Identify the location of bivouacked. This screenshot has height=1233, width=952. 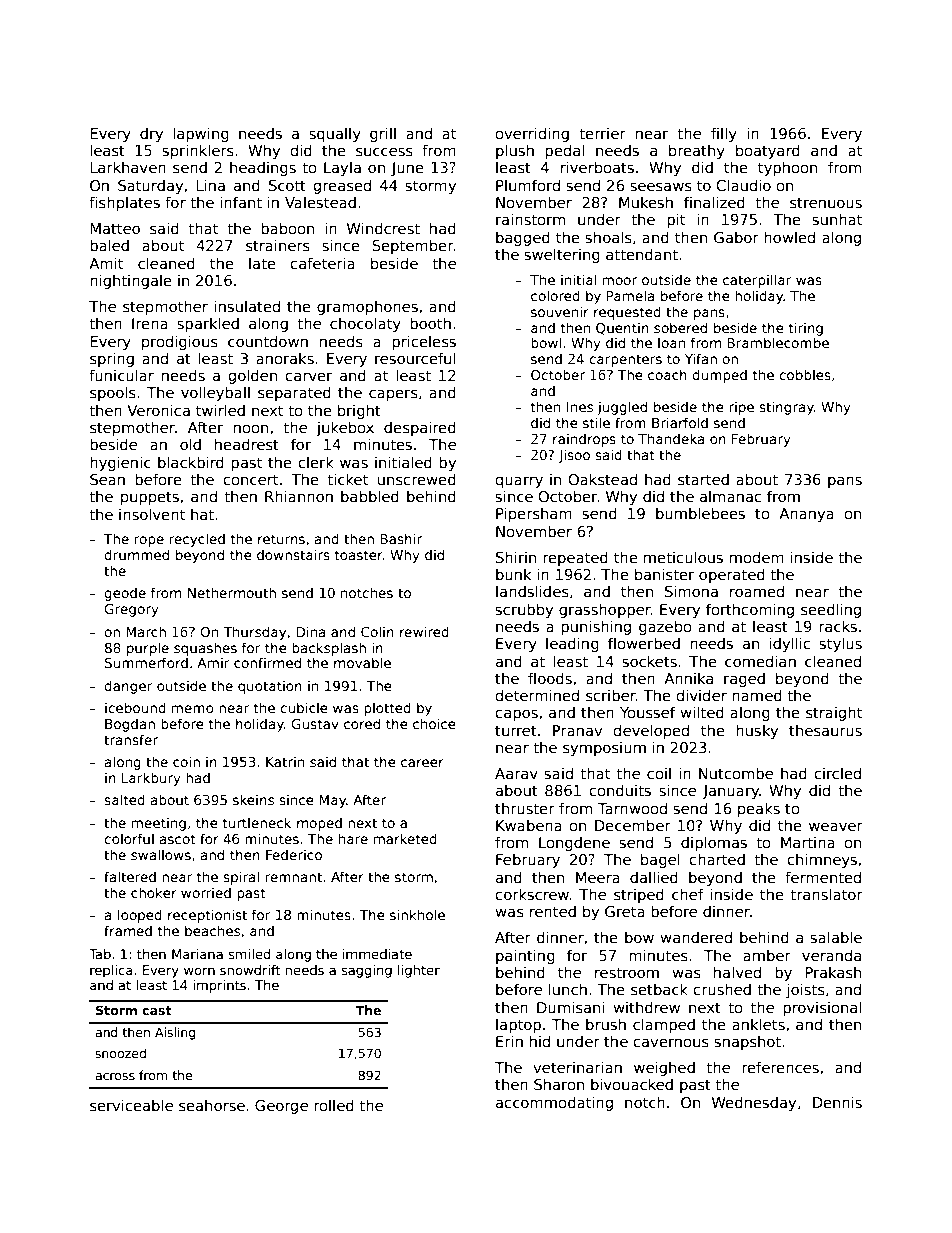
(632, 1084).
